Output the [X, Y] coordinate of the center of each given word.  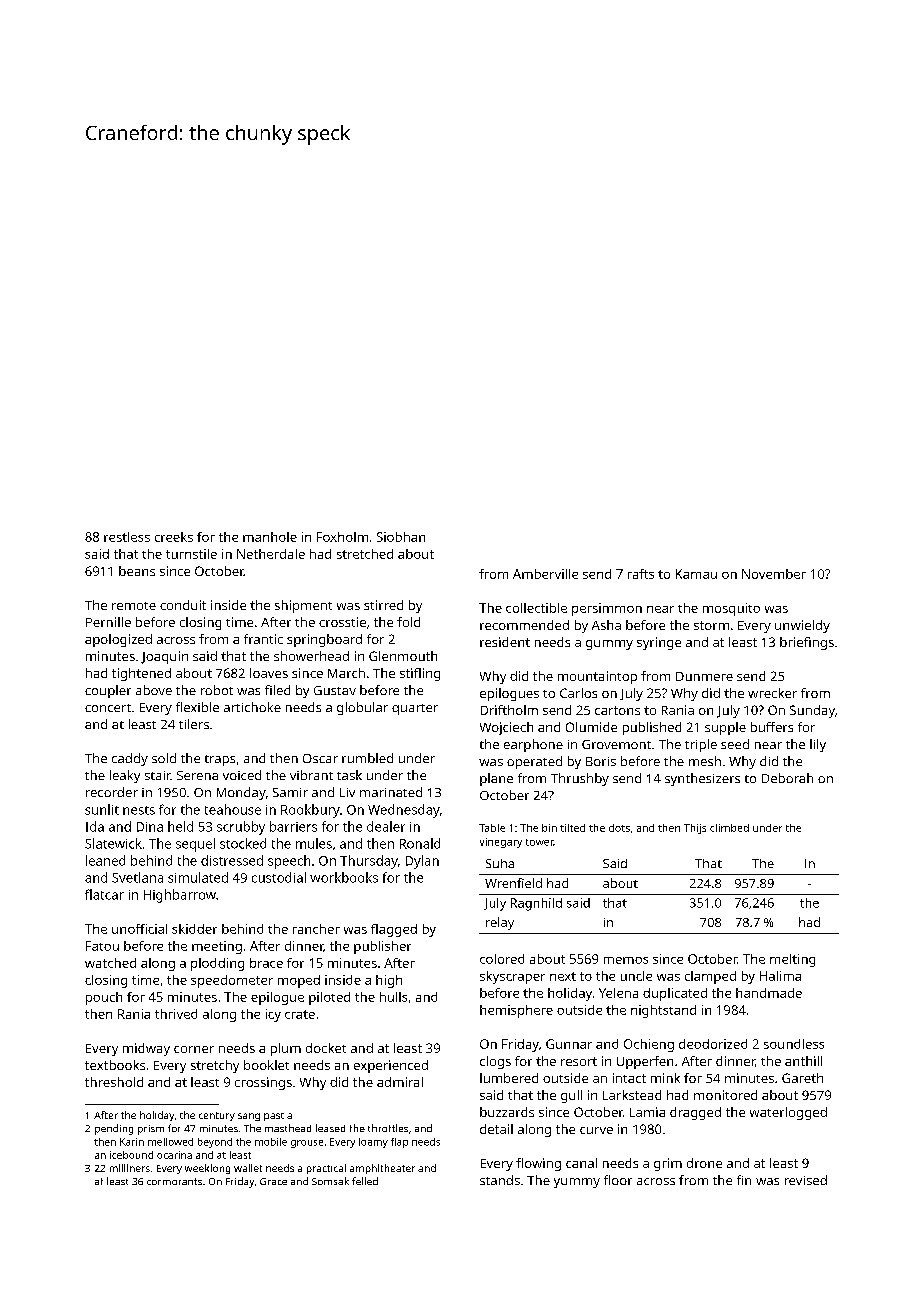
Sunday [812, 711]
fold [408, 622]
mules [314, 843]
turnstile [191, 554]
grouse [307, 1144]
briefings [807, 643]
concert [108, 708]
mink [665, 1078]
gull [571, 1096]
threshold [114, 1082]
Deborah [787, 778]
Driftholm [509, 710]
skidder [194, 929]
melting [792, 960]
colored [502, 959]
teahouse [233, 809]
